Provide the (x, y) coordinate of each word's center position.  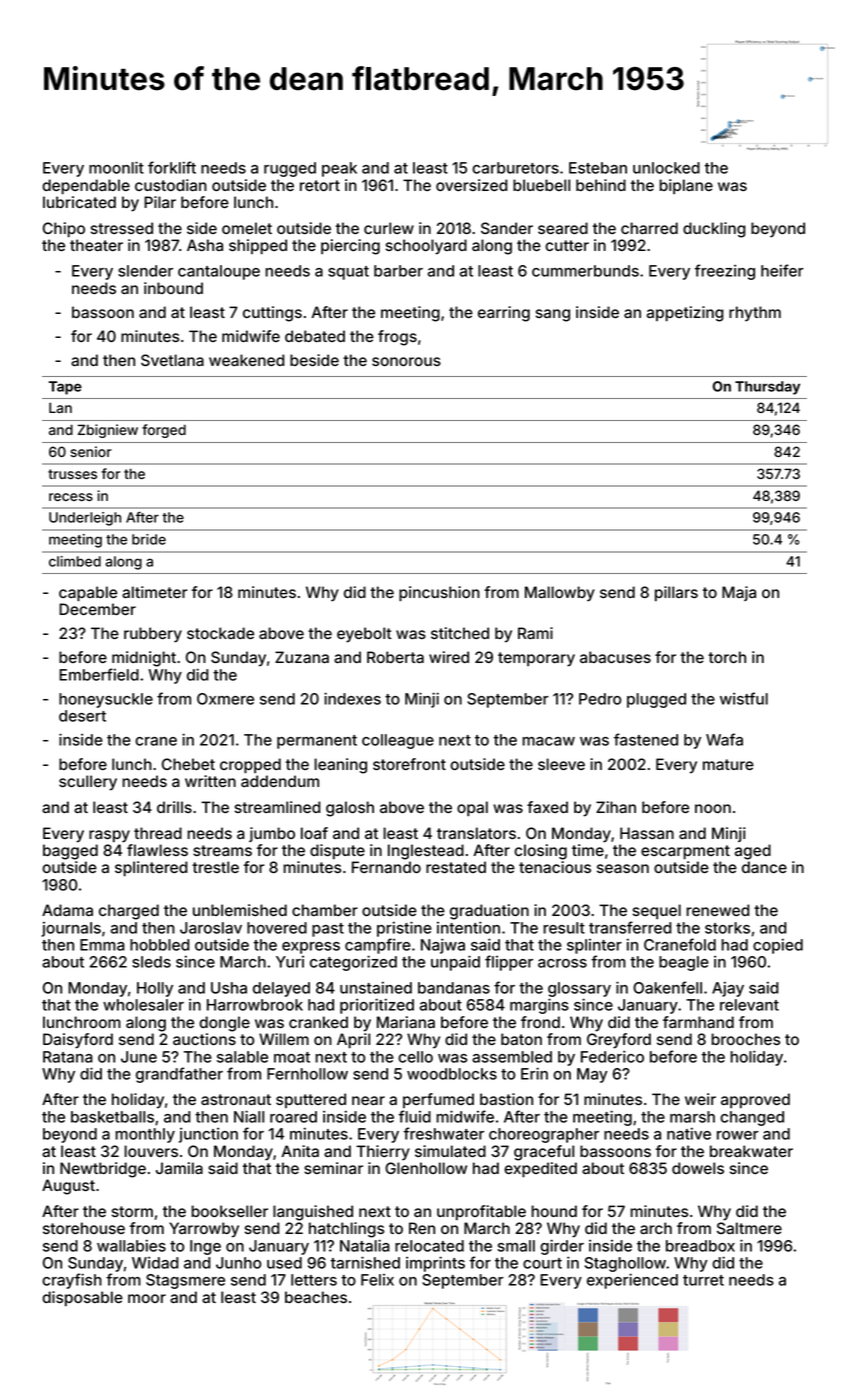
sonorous (406, 361)
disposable (82, 1298)
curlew (389, 228)
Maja (739, 593)
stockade (220, 633)
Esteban (598, 168)
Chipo (64, 229)
